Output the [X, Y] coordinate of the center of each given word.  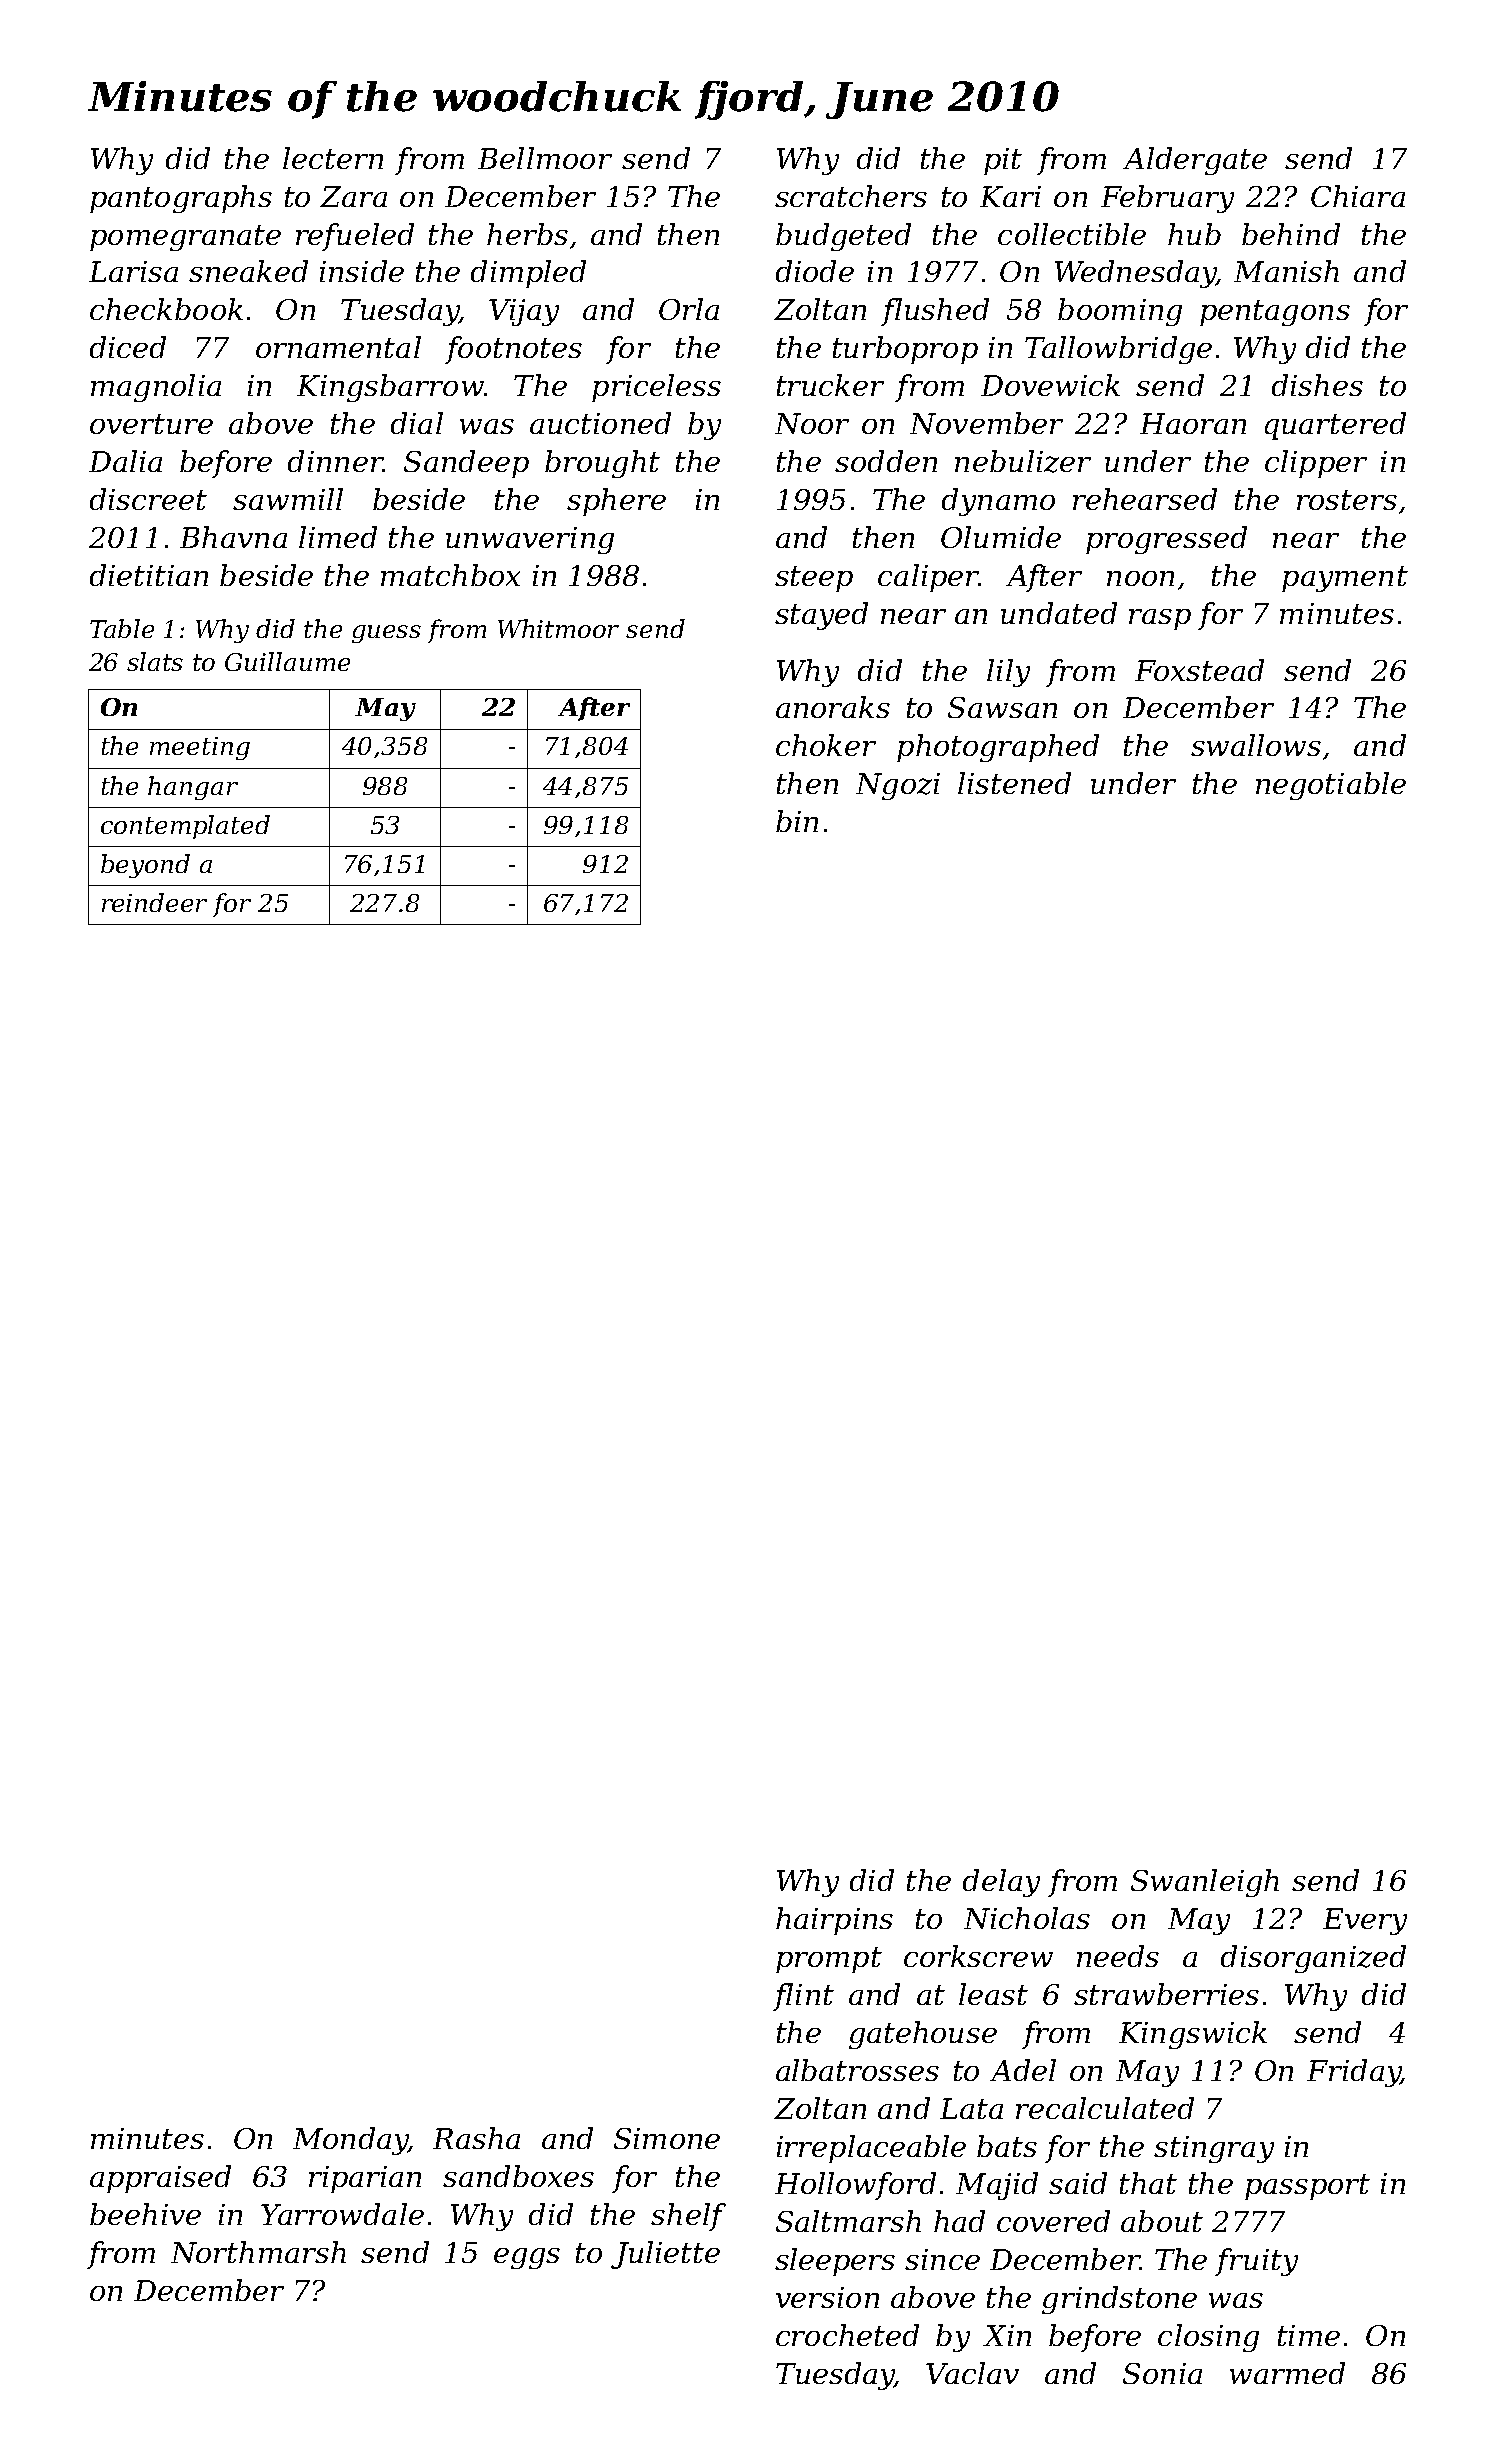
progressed [1166, 540]
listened [1014, 783]
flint [803, 1997]
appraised [160, 2179]
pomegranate [185, 238]
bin [797, 821]
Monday [350, 2141]
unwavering [530, 540]
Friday [1353, 2073]
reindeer [154, 902]
